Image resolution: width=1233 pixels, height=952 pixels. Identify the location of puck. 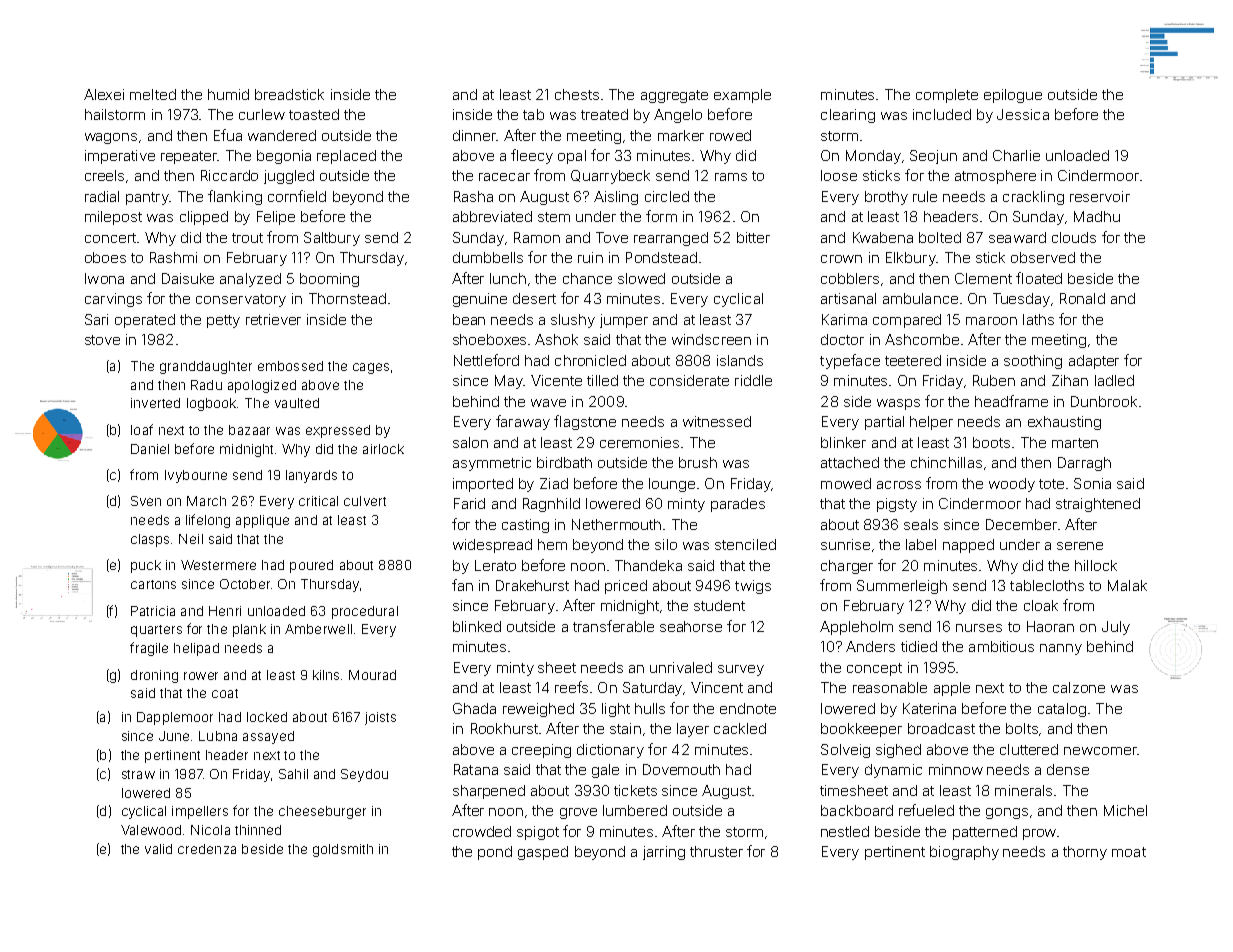
(146, 566).
